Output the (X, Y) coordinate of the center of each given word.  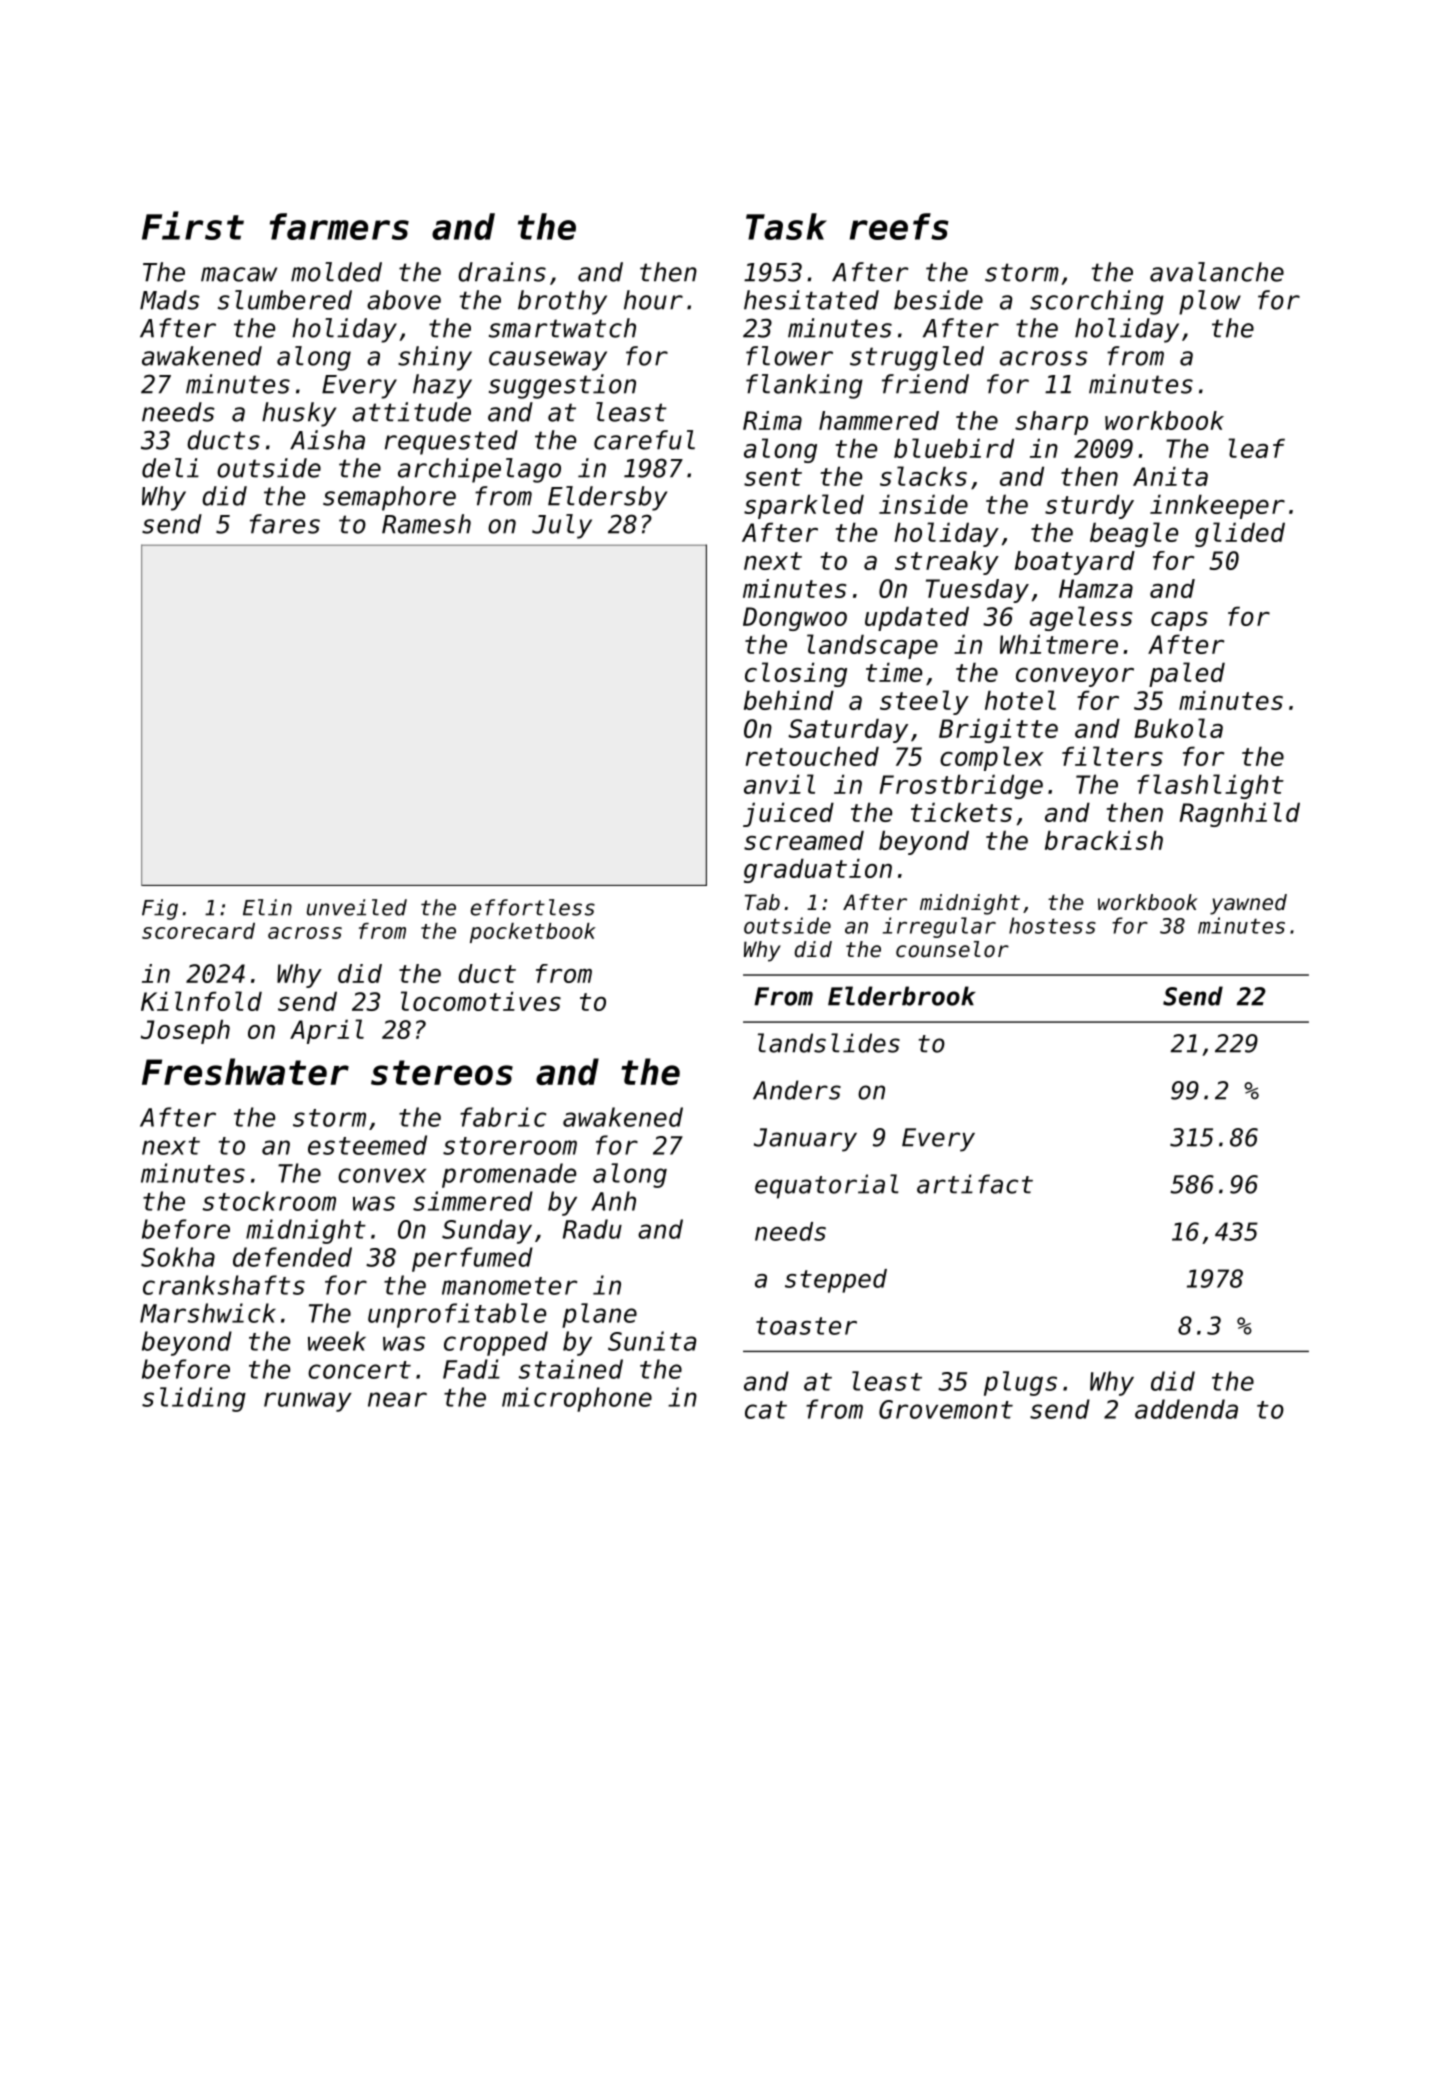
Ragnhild (1240, 814)
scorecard (198, 931)
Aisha (327, 440)
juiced (788, 814)
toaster (806, 1326)
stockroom (269, 1201)
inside (923, 504)
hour (653, 300)
